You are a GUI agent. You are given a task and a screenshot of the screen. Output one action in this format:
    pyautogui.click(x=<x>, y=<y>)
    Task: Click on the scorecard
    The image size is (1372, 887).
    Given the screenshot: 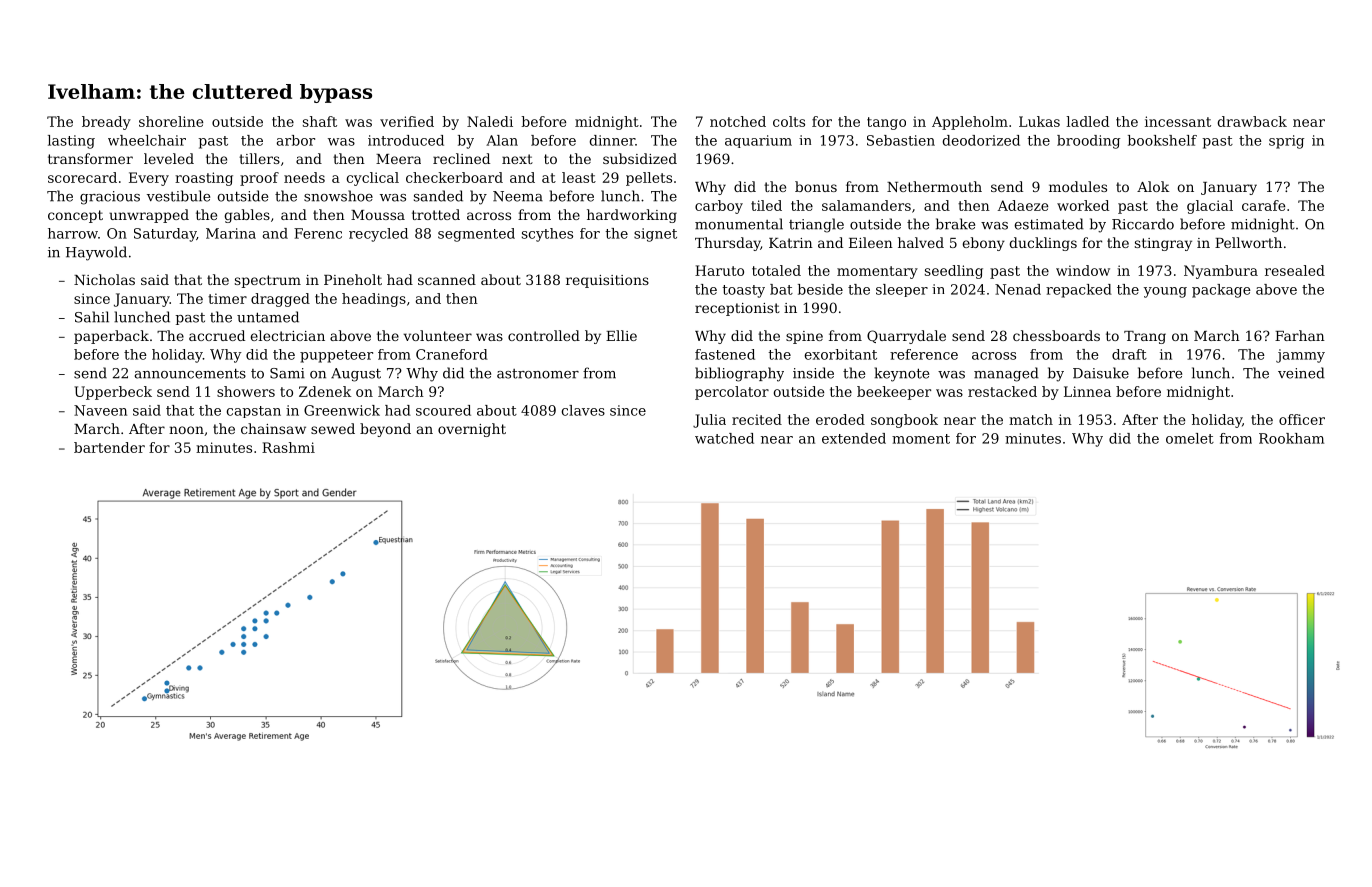 What is the action you would take?
    pyautogui.click(x=82, y=177)
